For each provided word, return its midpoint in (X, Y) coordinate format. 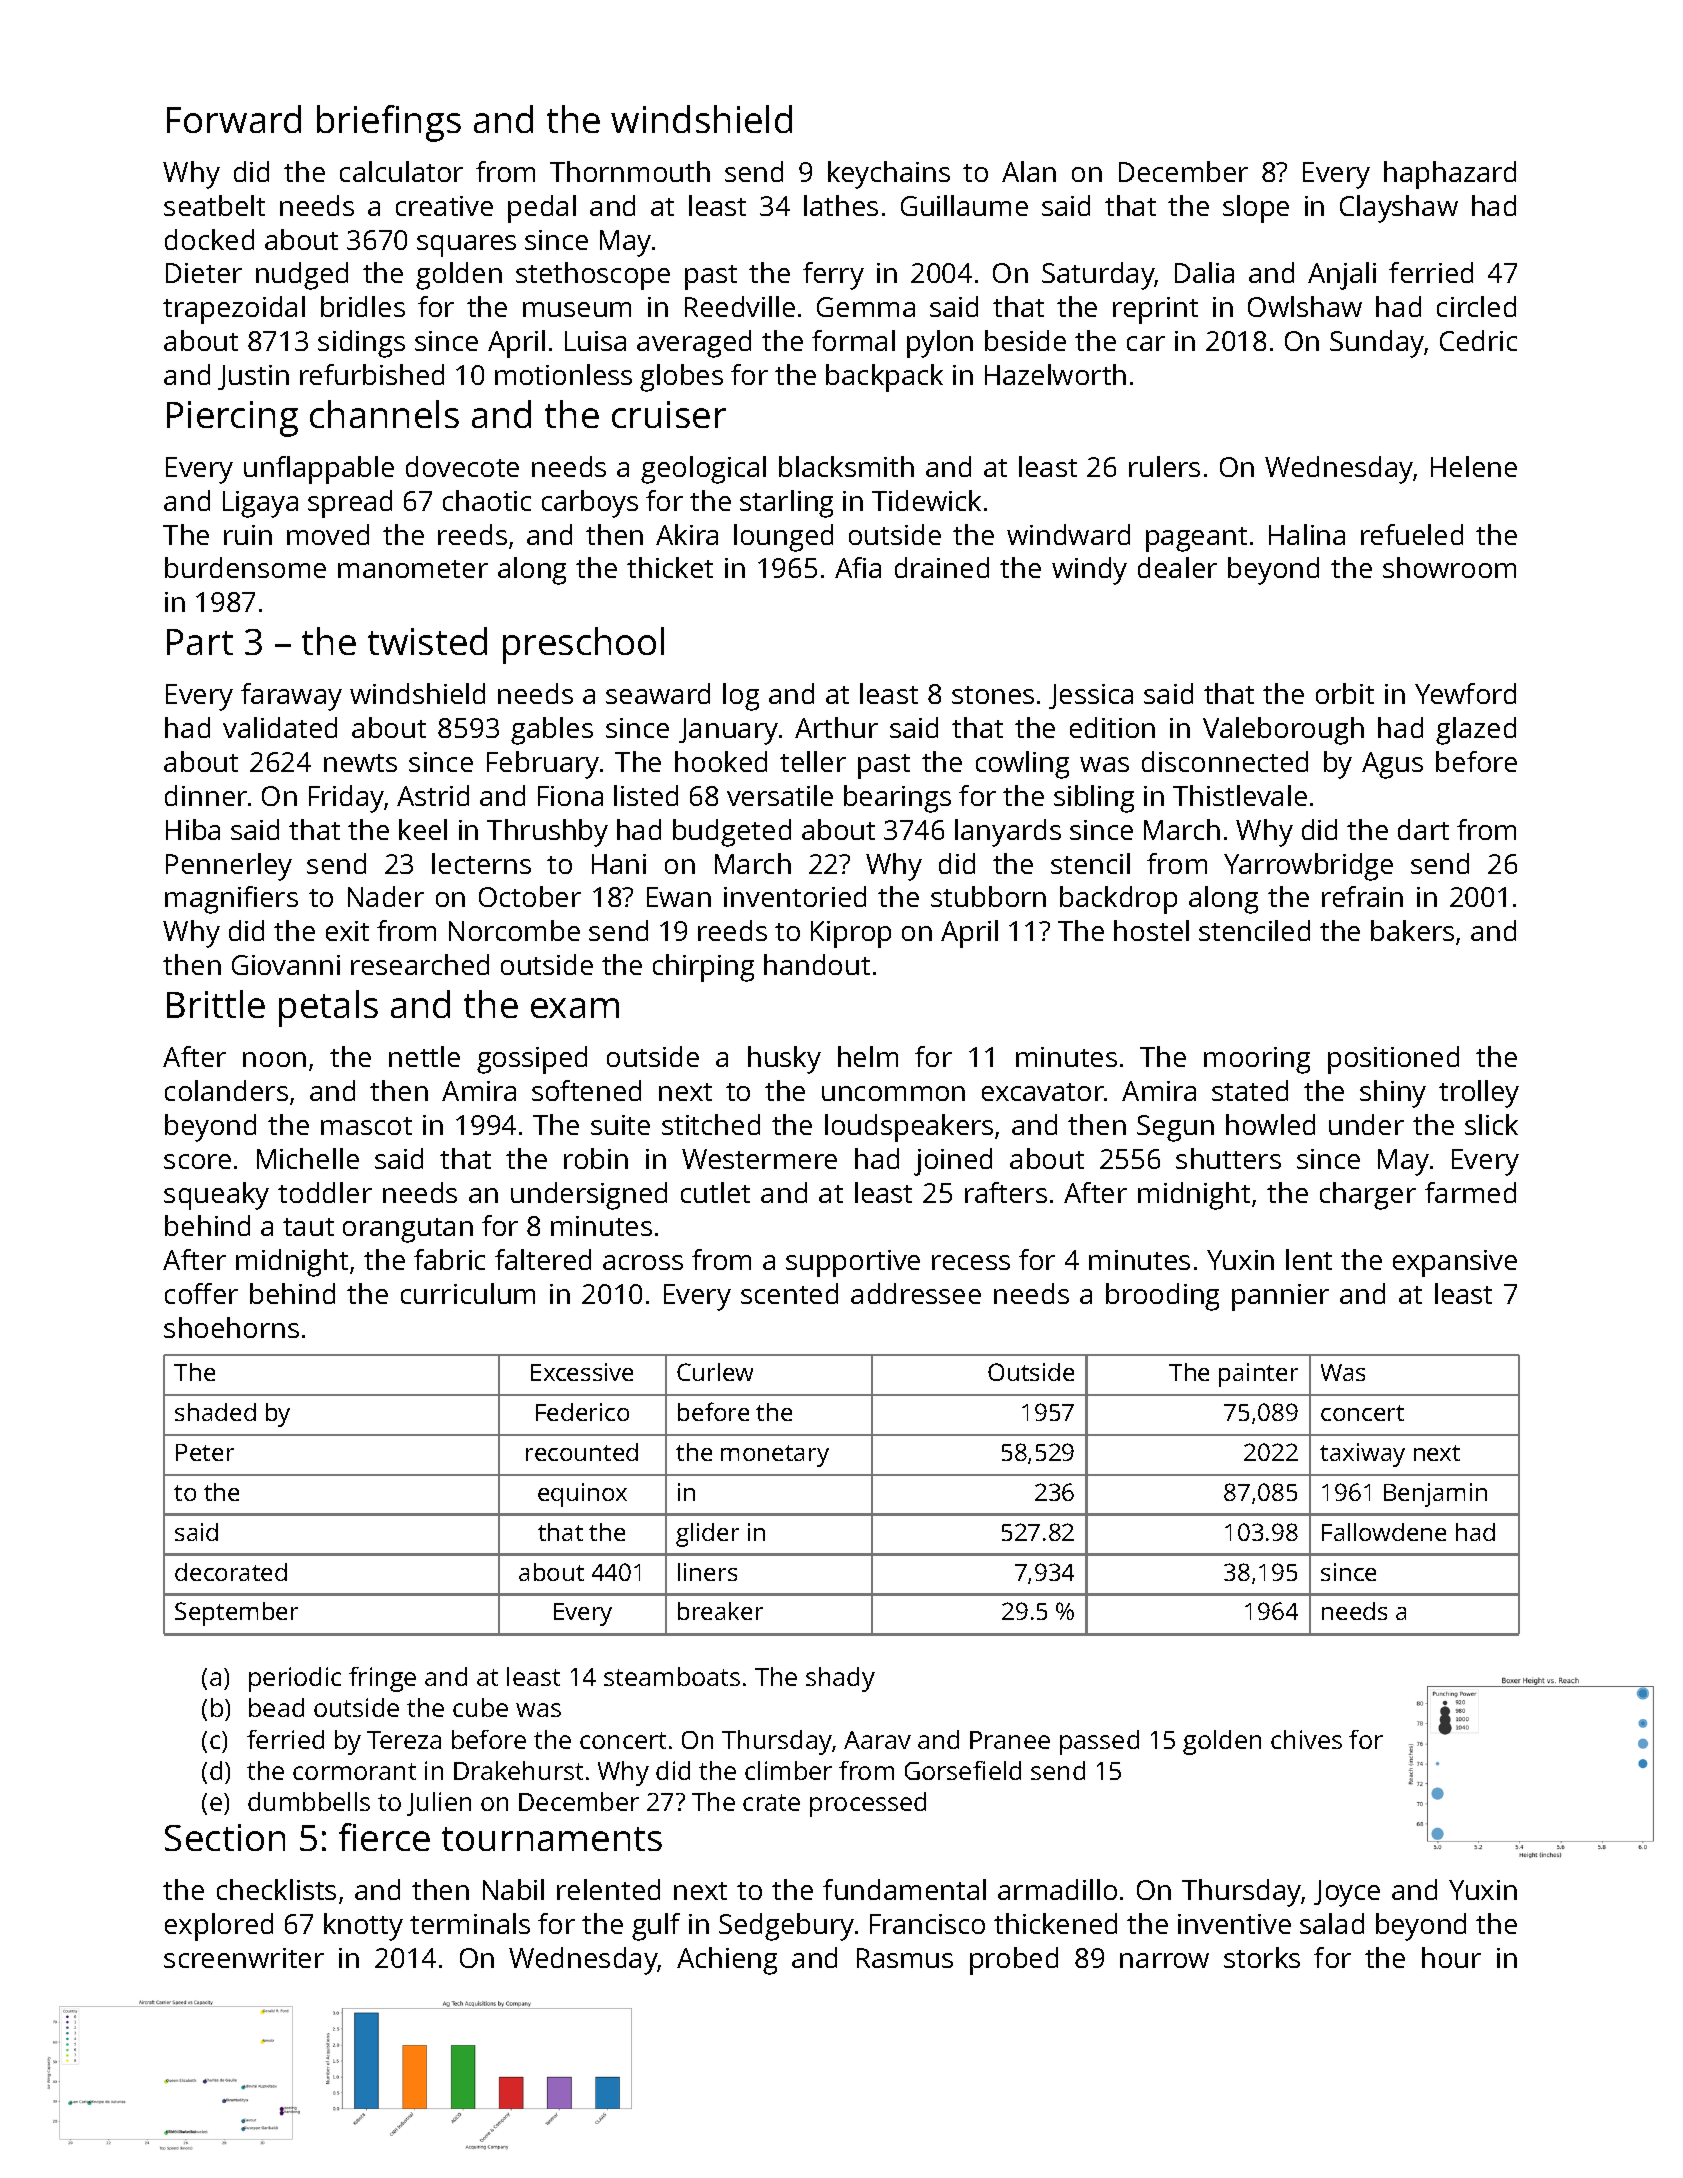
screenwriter (244, 1958)
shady (840, 1679)
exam (575, 1008)
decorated (231, 1572)
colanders (226, 1090)
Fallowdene (1384, 1532)
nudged (302, 276)
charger (1368, 1196)
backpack (884, 378)
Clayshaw (1399, 209)
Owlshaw (1305, 306)
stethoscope (593, 276)
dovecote (462, 466)
